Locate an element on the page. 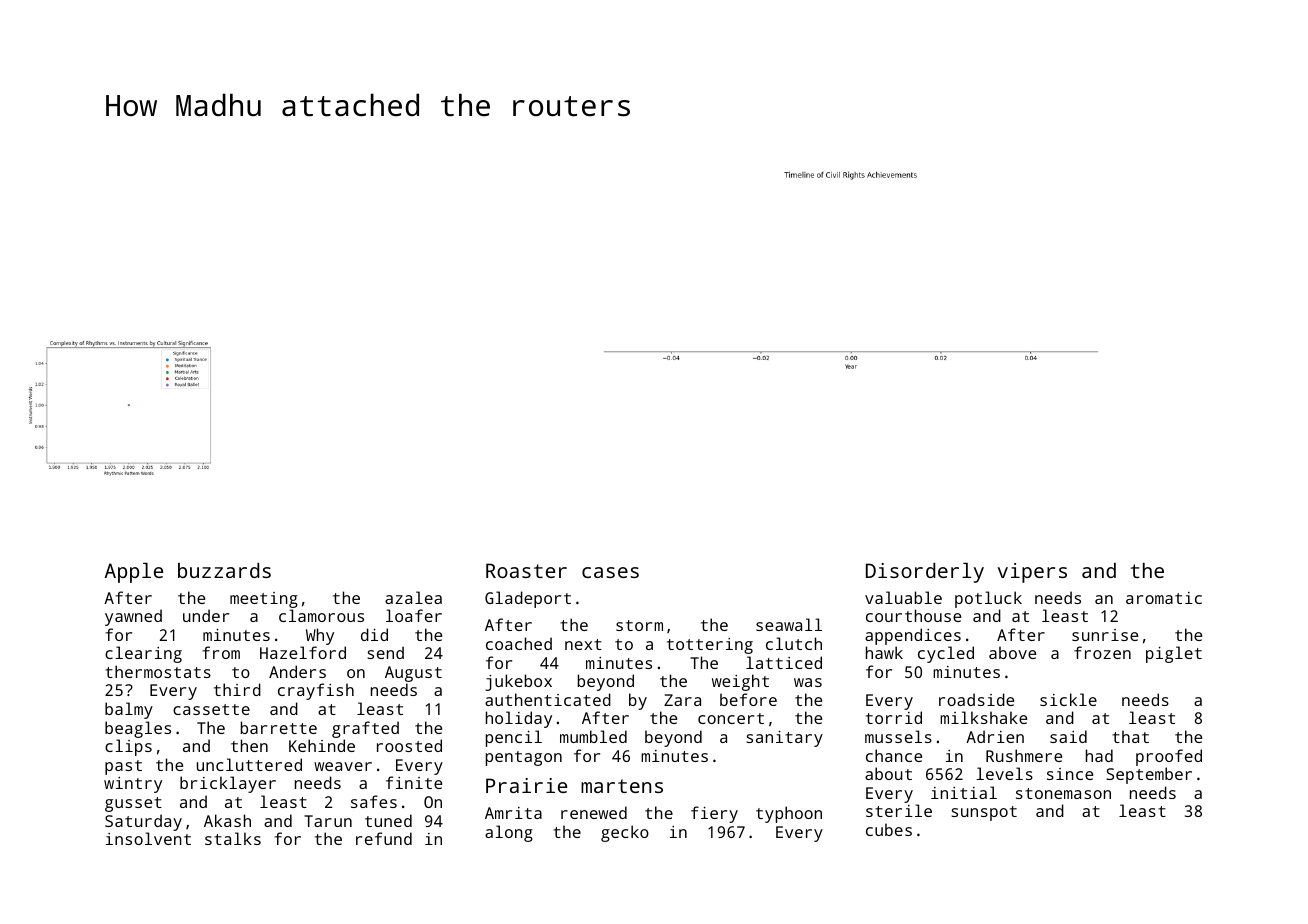 The height and width of the document is (924, 1308). Disorderly is located at coordinates (925, 573).
